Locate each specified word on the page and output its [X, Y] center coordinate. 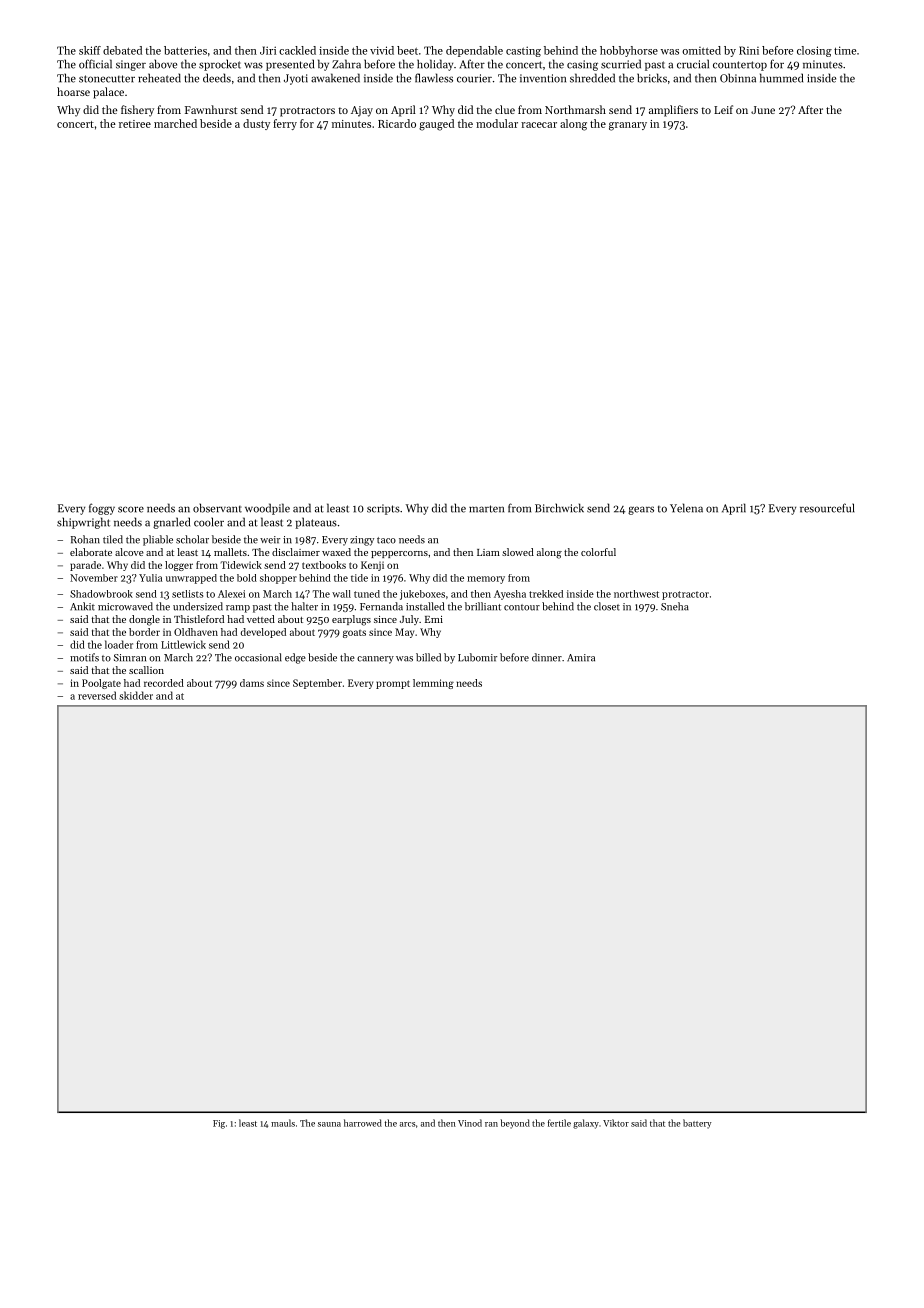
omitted [701, 50]
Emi [434, 619]
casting [523, 51]
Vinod [470, 1123]
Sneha [675, 606]
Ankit [82, 606]
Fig [219, 1124]
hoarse [73, 91]
